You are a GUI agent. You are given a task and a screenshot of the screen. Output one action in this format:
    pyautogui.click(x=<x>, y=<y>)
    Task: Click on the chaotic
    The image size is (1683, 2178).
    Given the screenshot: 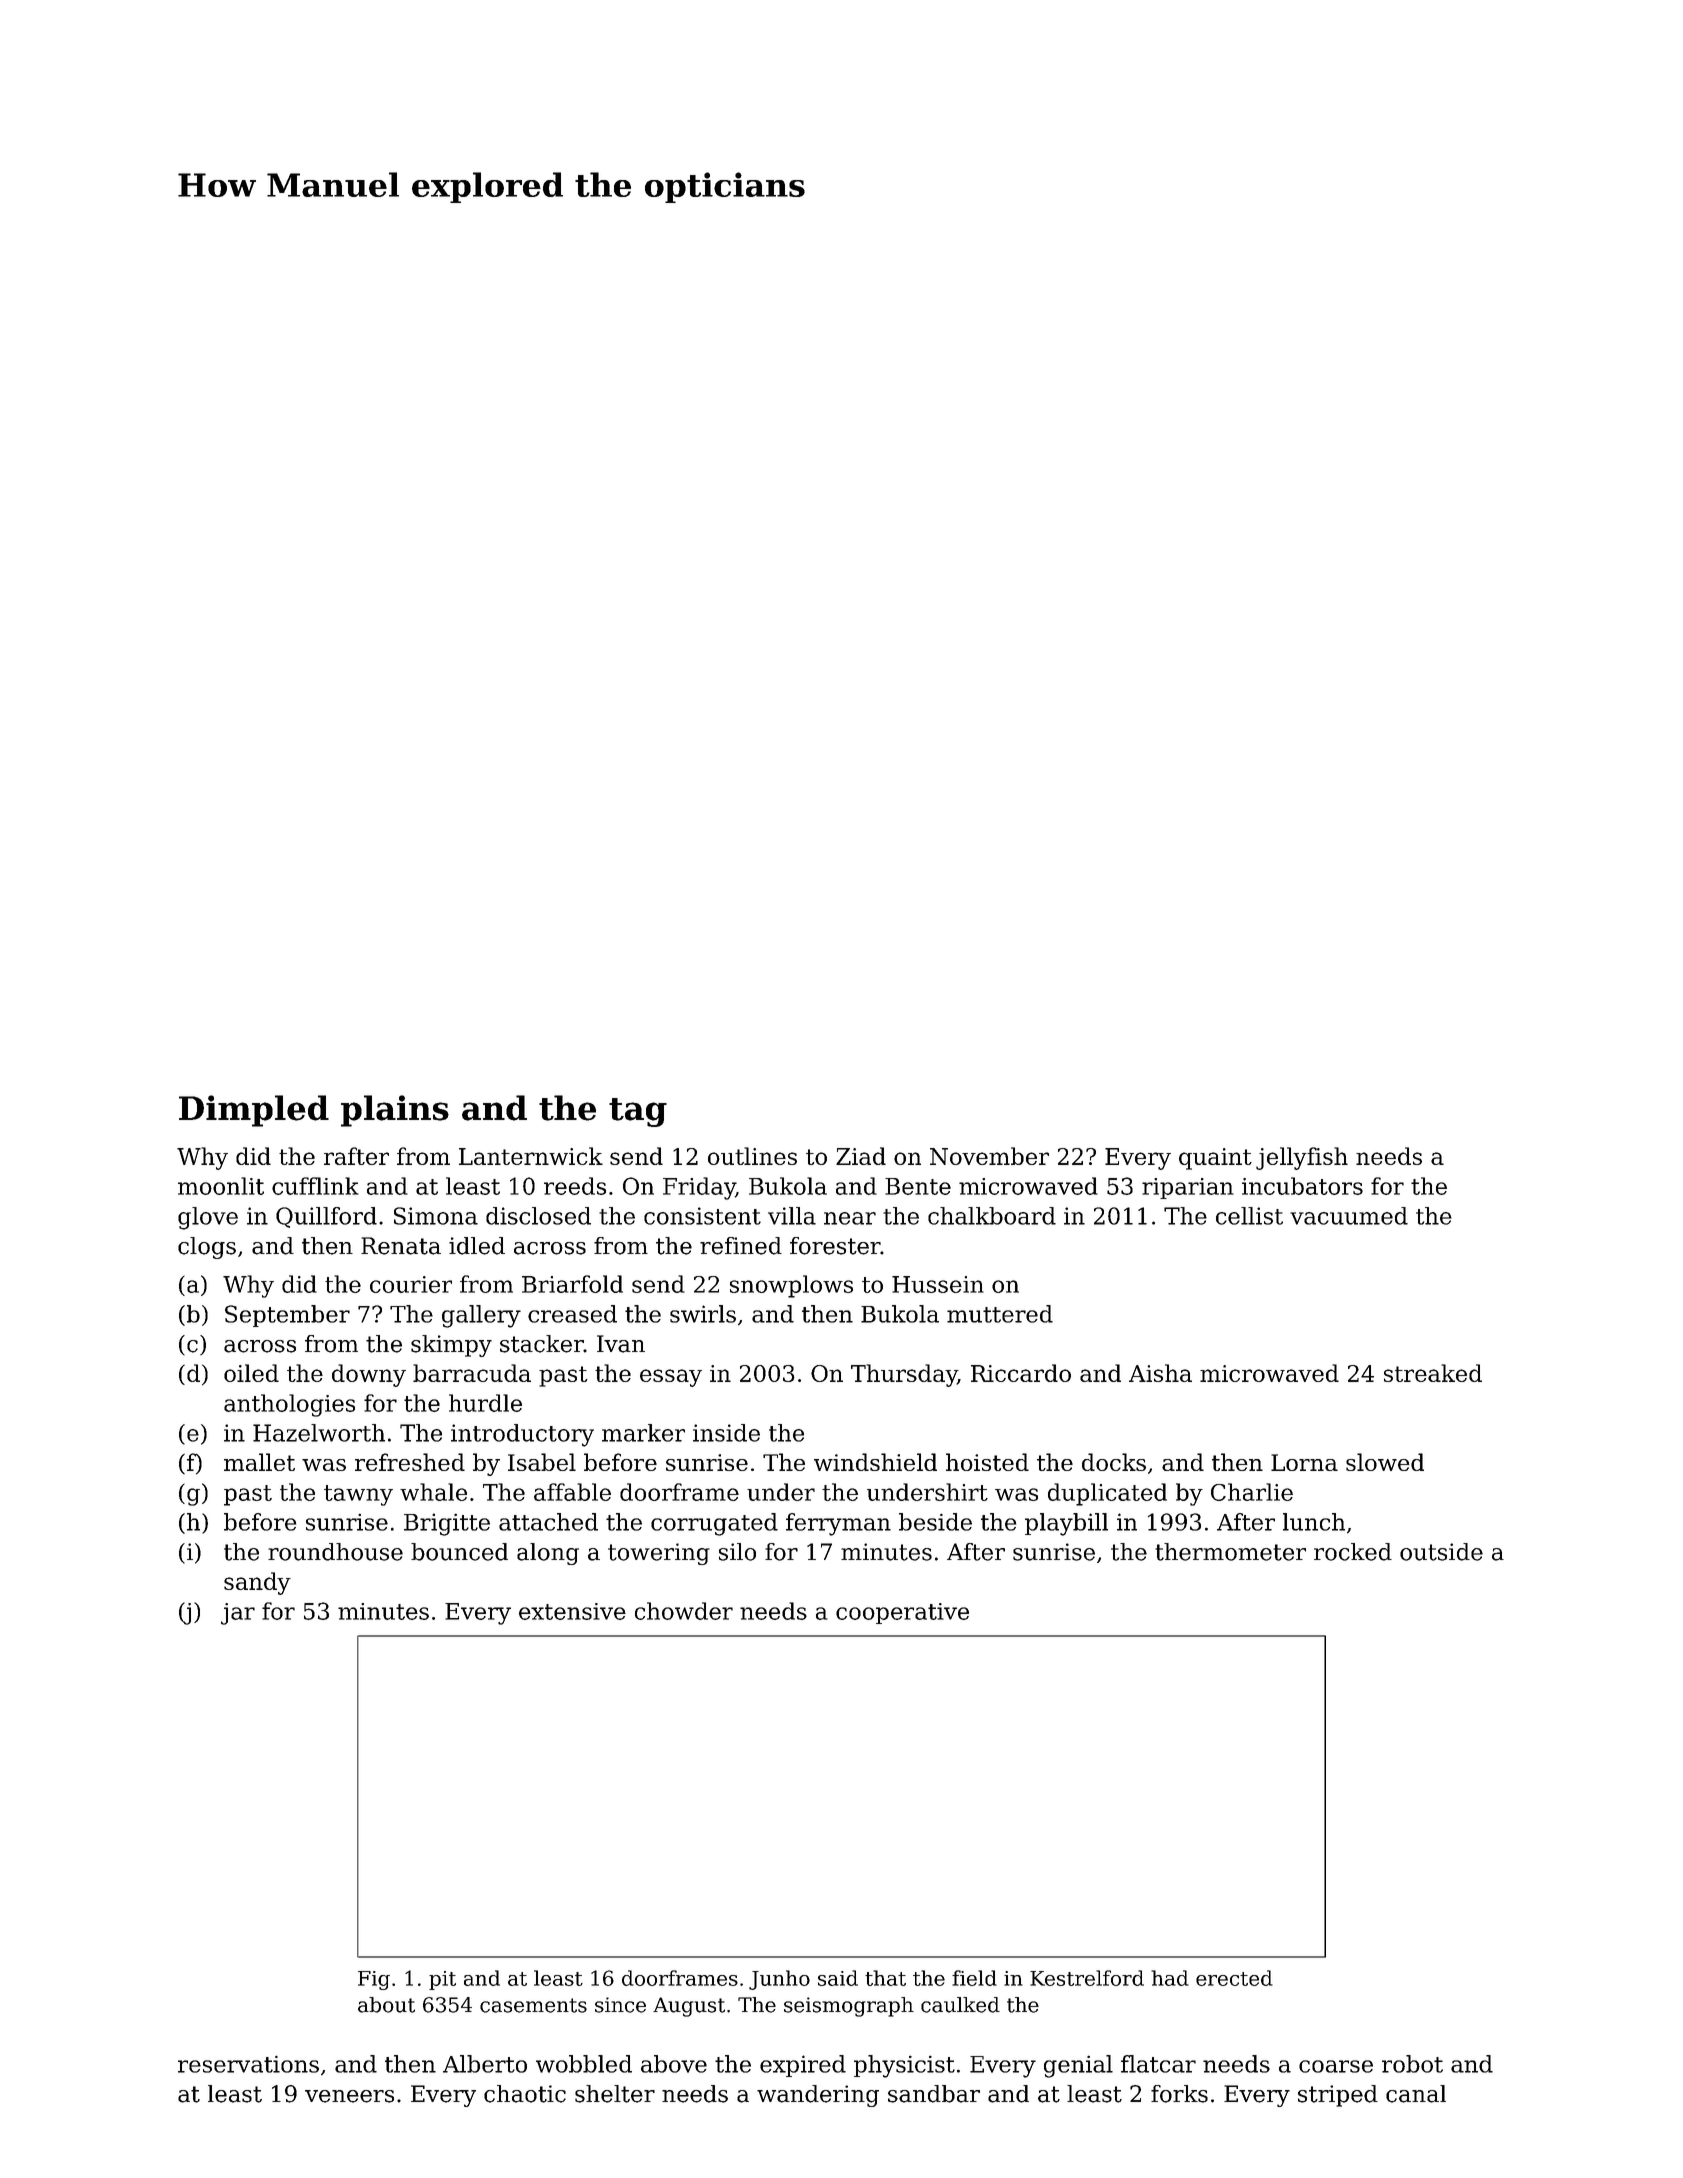 What is the action you would take?
    pyautogui.click(x=525, y=2094)
